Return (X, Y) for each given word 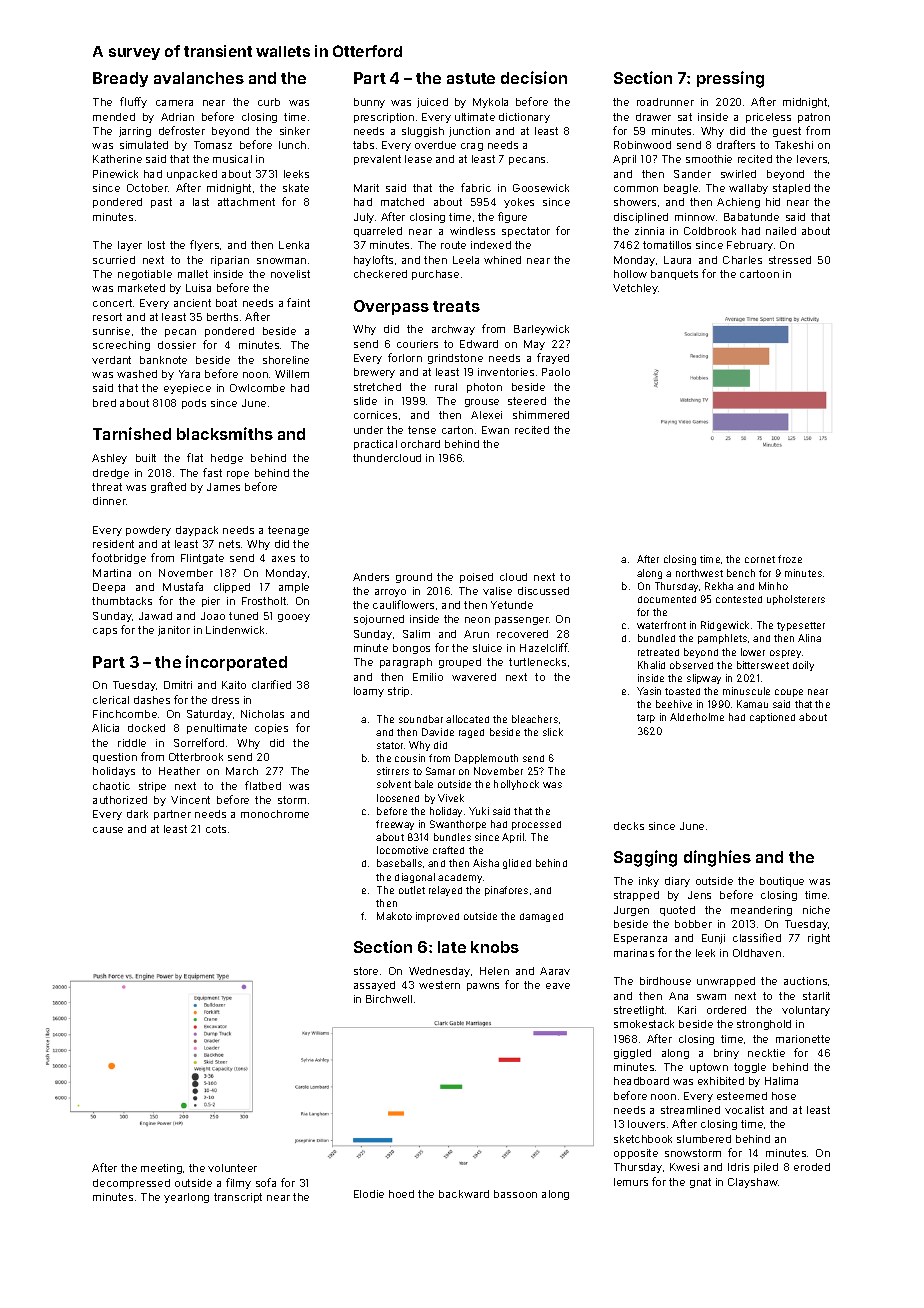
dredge (111, 474)
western (439, 985)
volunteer (232, 1168)
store (366, 971)
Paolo (556, 372)
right (819, 939)
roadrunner (665, 102)
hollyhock (516, 785)
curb (269, 102)
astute (471, 78)
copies (271, 729)
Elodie (369, 1194)
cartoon (759, 274)
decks (629, 826)
